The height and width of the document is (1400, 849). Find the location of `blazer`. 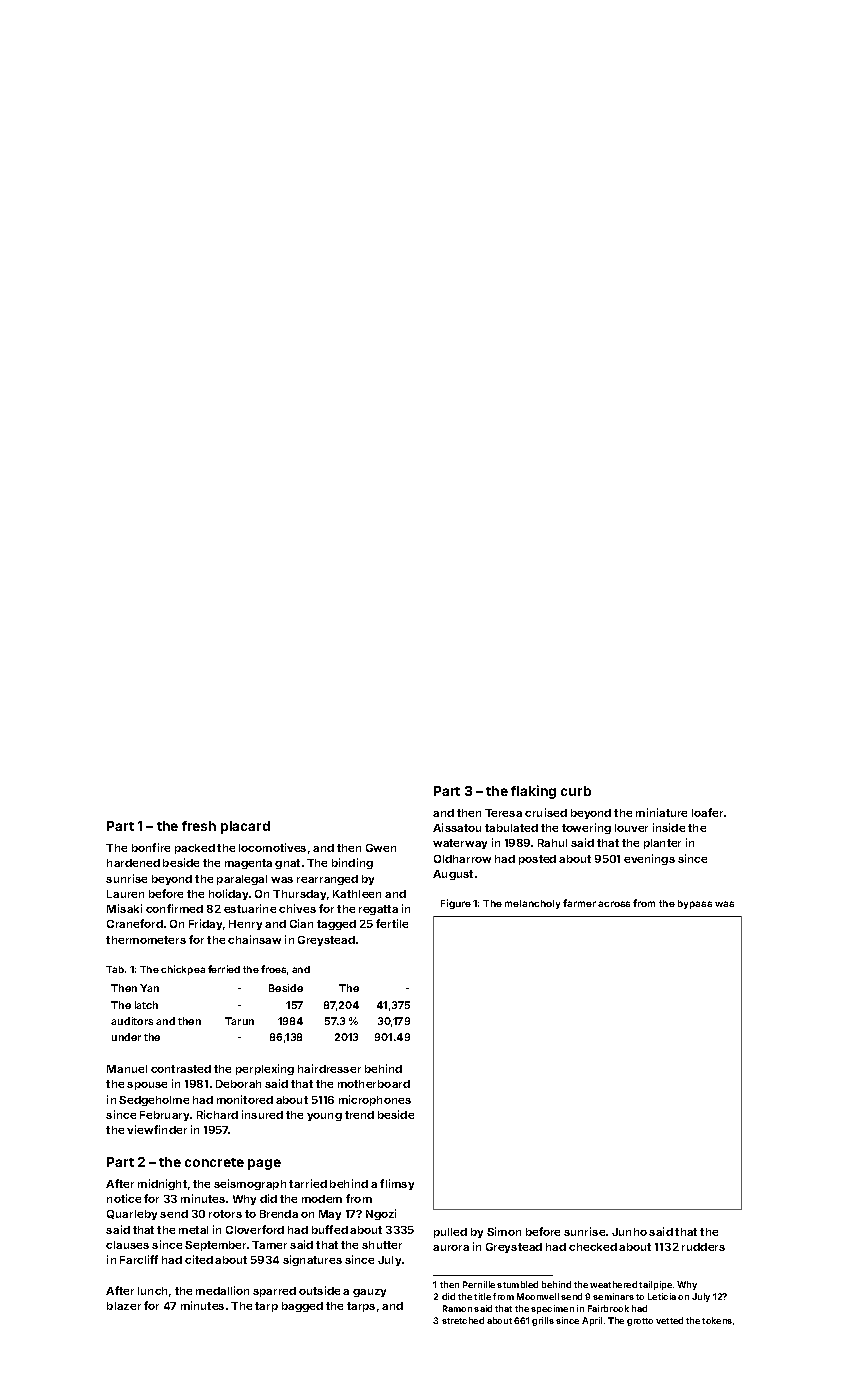

blazer is located at coordinates (124, 1306).
